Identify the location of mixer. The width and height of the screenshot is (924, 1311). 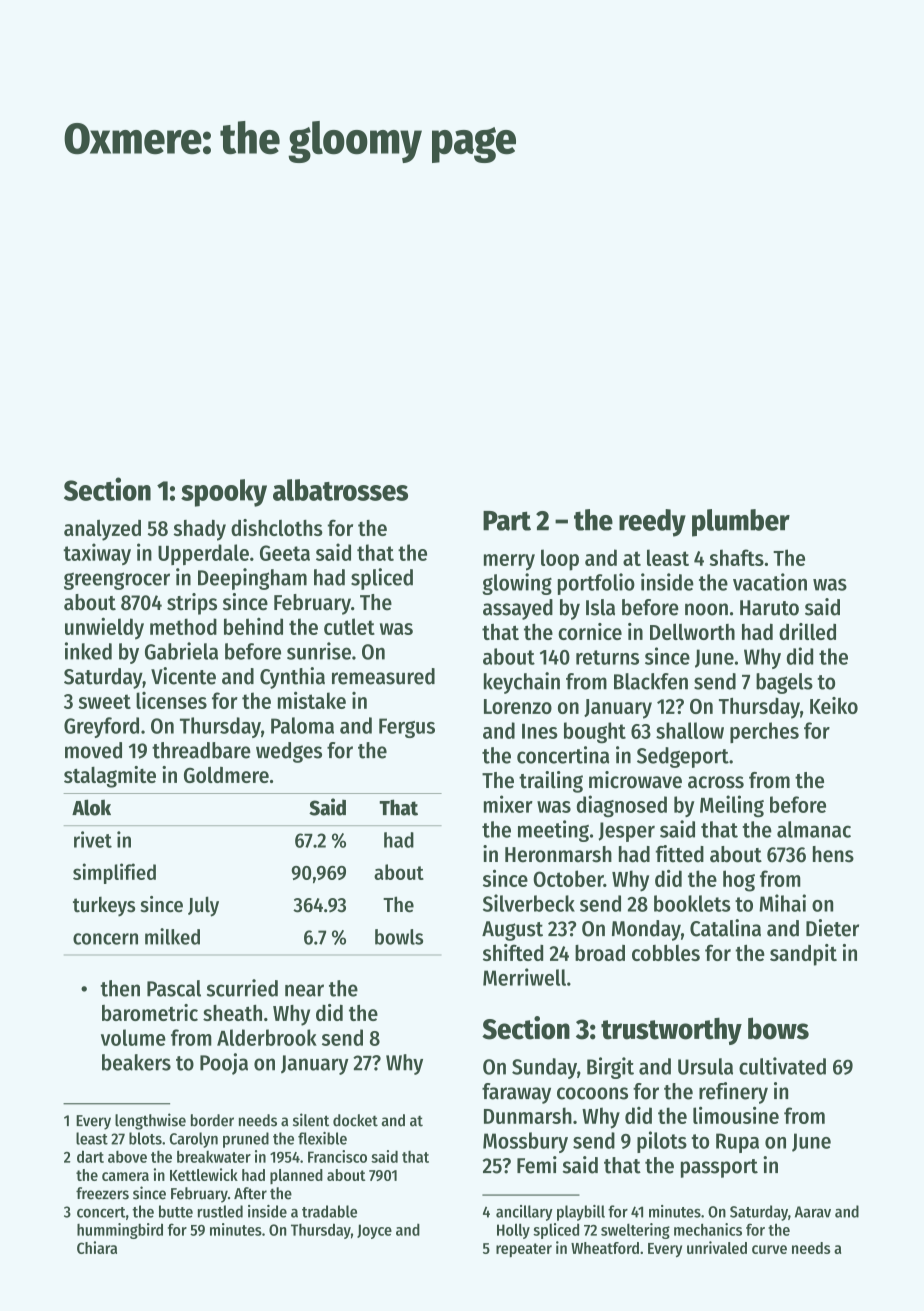
(508, 804).
